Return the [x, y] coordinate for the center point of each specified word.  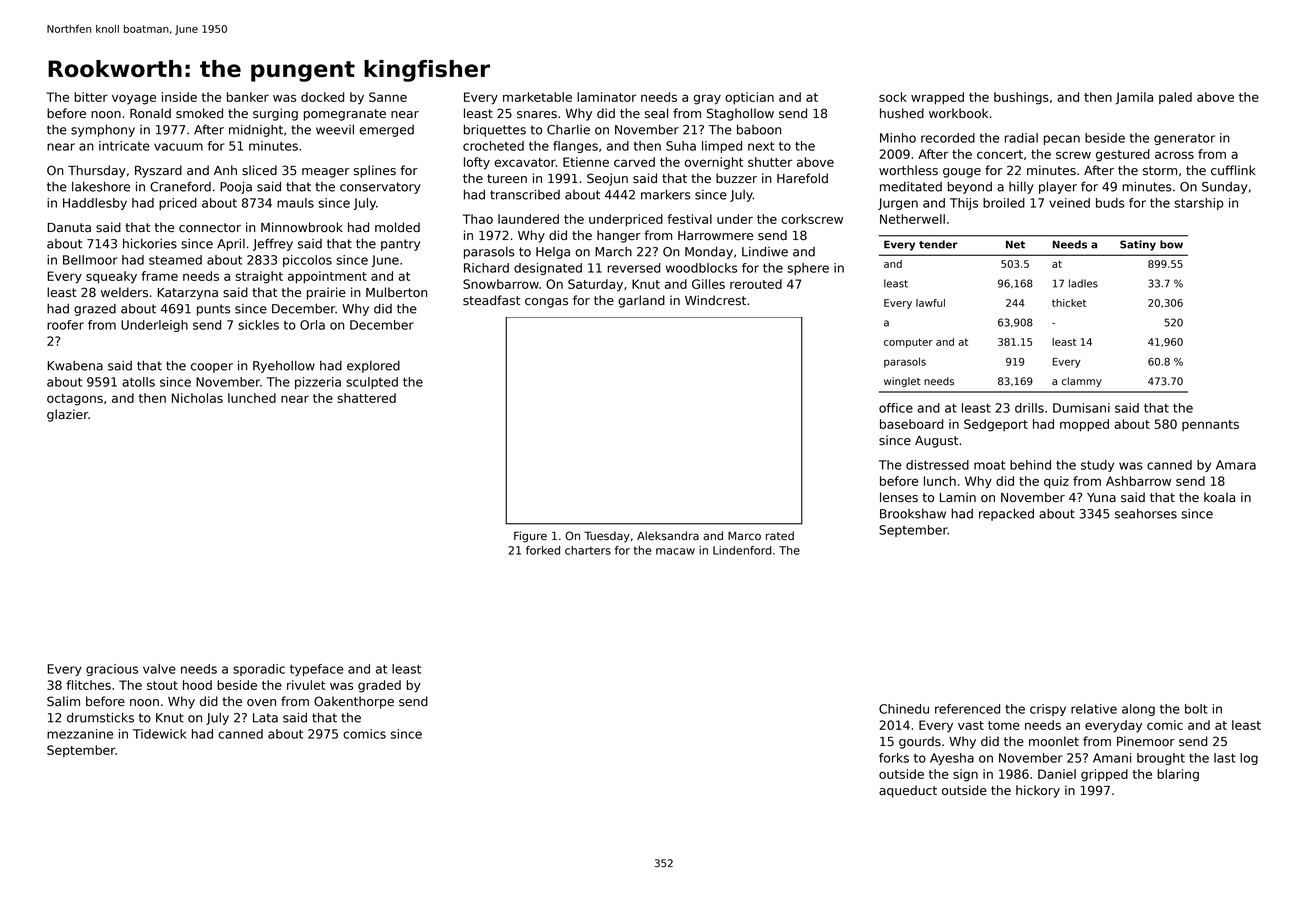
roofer [65, 325]
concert [1000, 154]
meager [326, 173]
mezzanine [80, 734]
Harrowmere [715, 236]
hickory [1038, 791]
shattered [366, 398]
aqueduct [908, 791]
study [1097, 466]
